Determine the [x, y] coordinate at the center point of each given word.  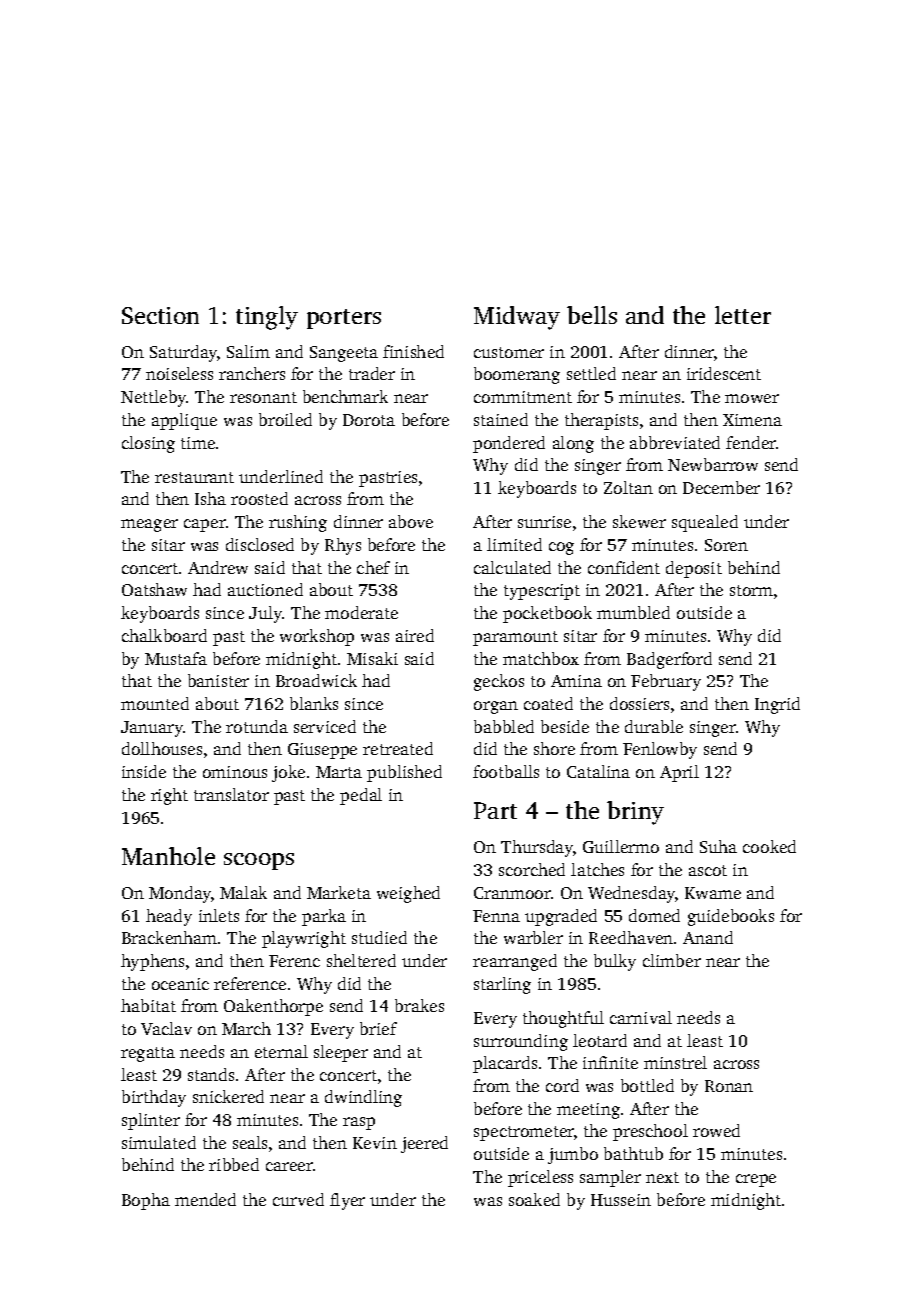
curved [298, 1199]
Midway [517, 318]
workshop [317, 637]
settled [591, 373]
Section [160, 315]
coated [548, 703]
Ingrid [777, 705]
